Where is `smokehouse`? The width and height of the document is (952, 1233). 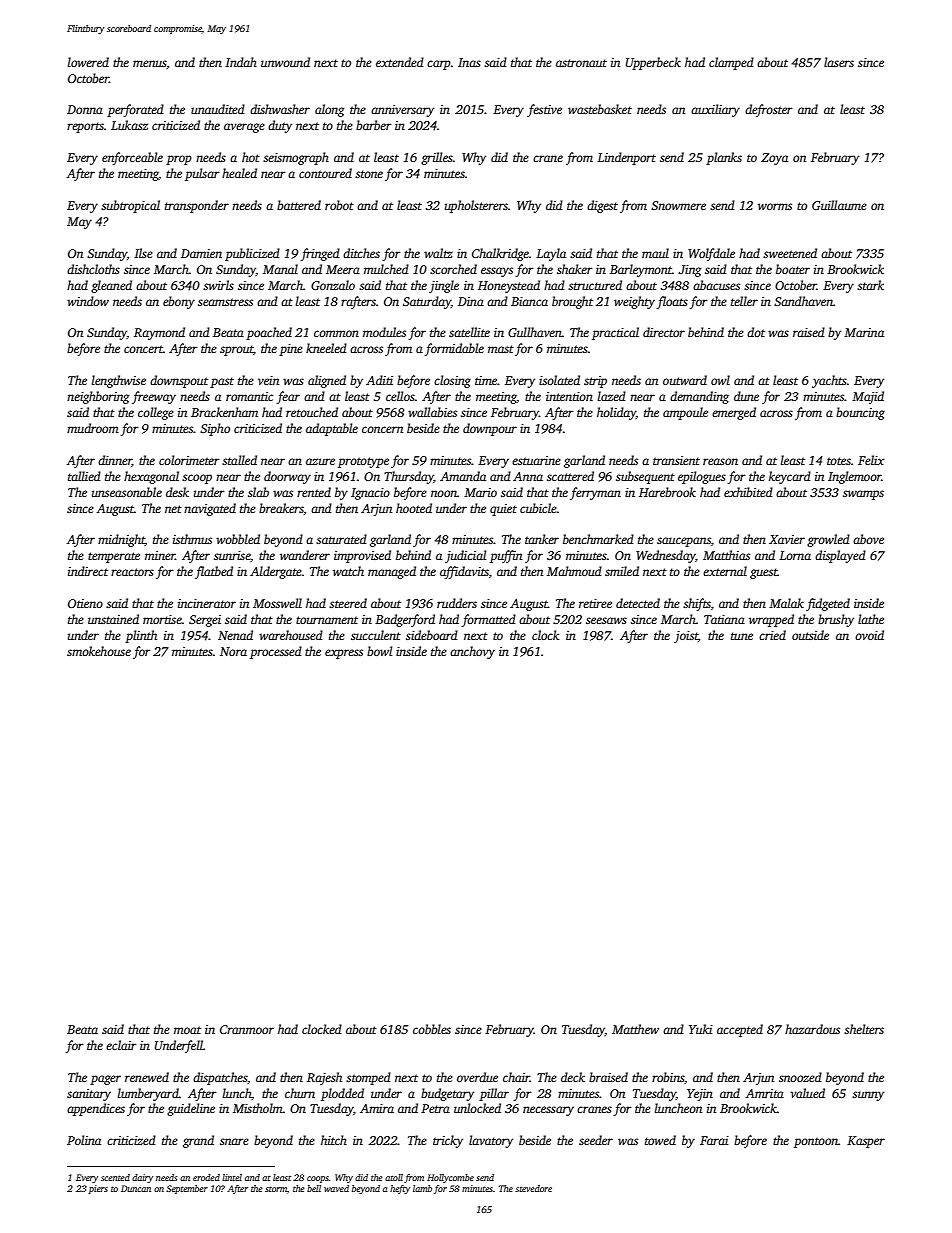
smokehouse is located at coordinates (99, 651).
